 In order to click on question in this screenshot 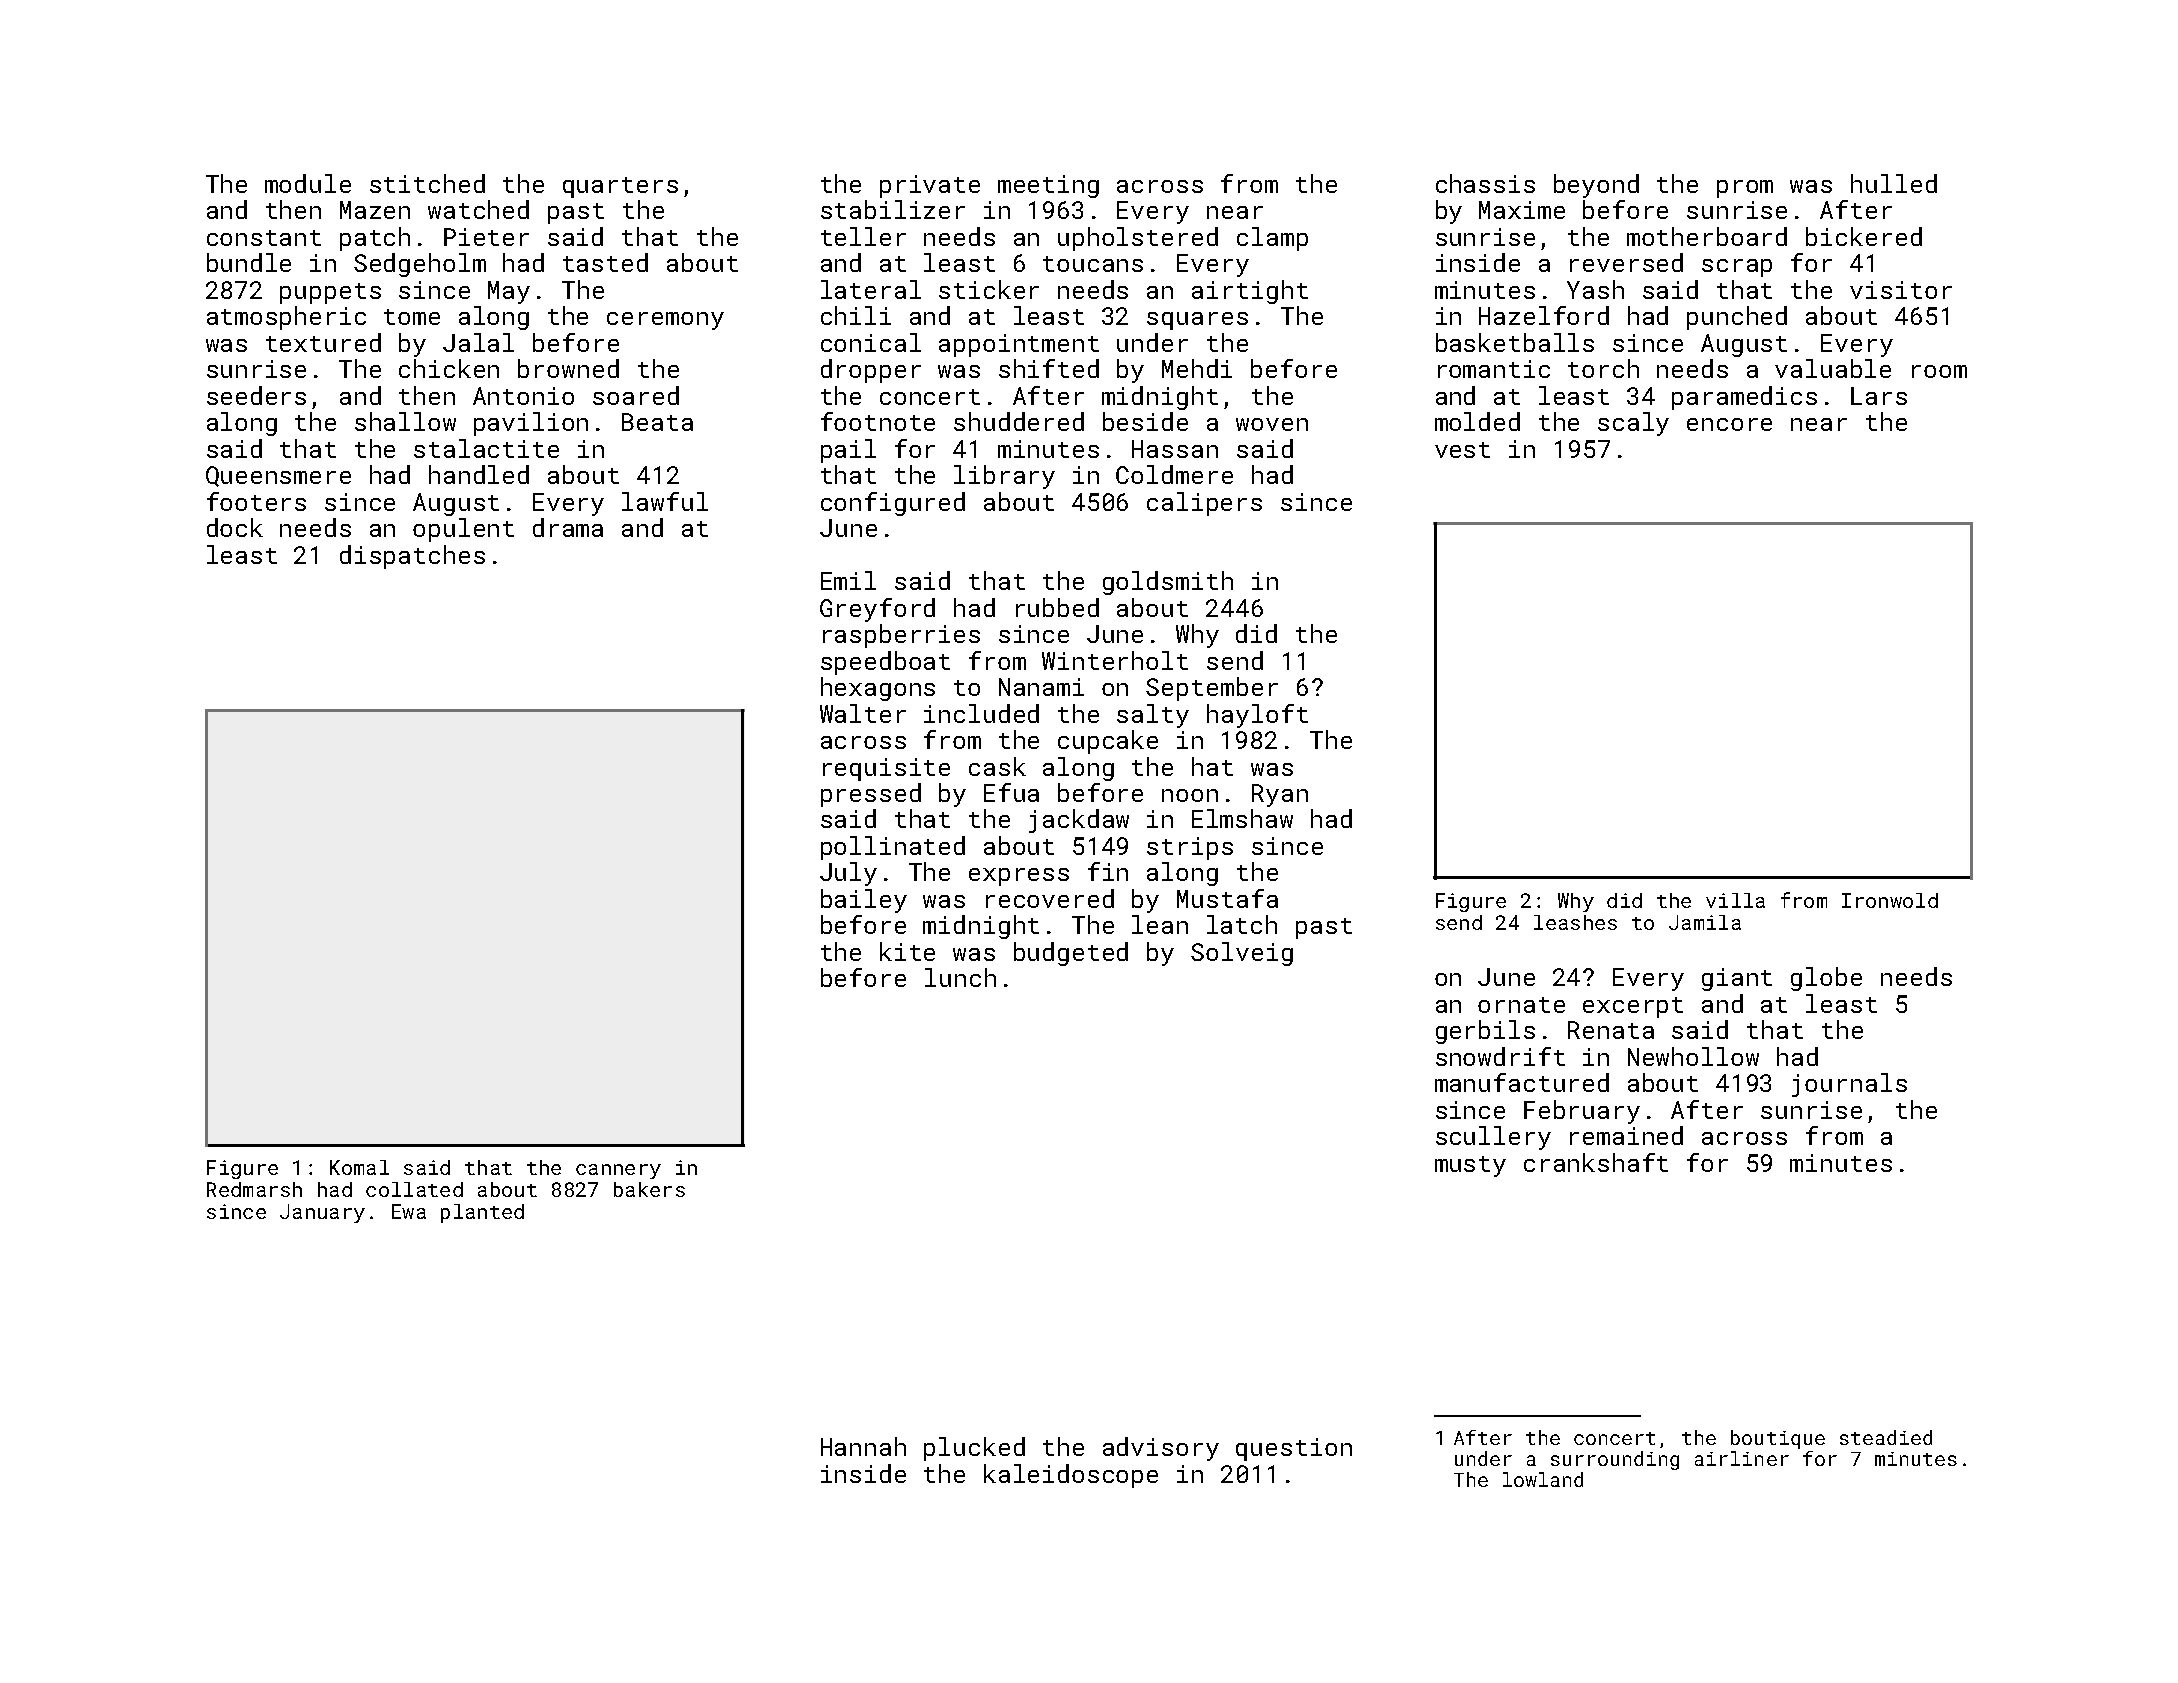, I will do `click(1294, 1449)`.
